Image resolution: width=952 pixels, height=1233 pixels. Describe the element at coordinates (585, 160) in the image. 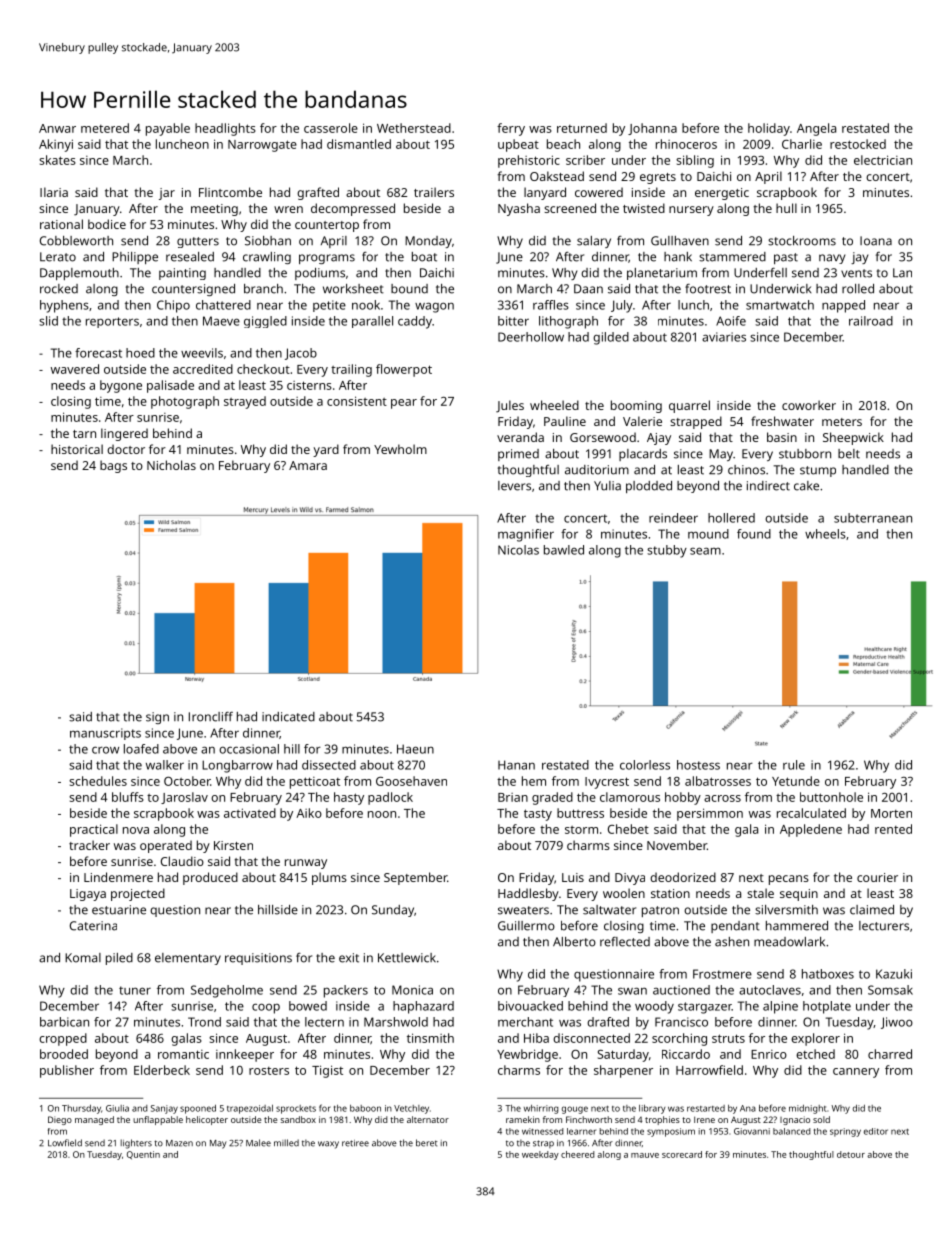

I see `scriber` at that location.
